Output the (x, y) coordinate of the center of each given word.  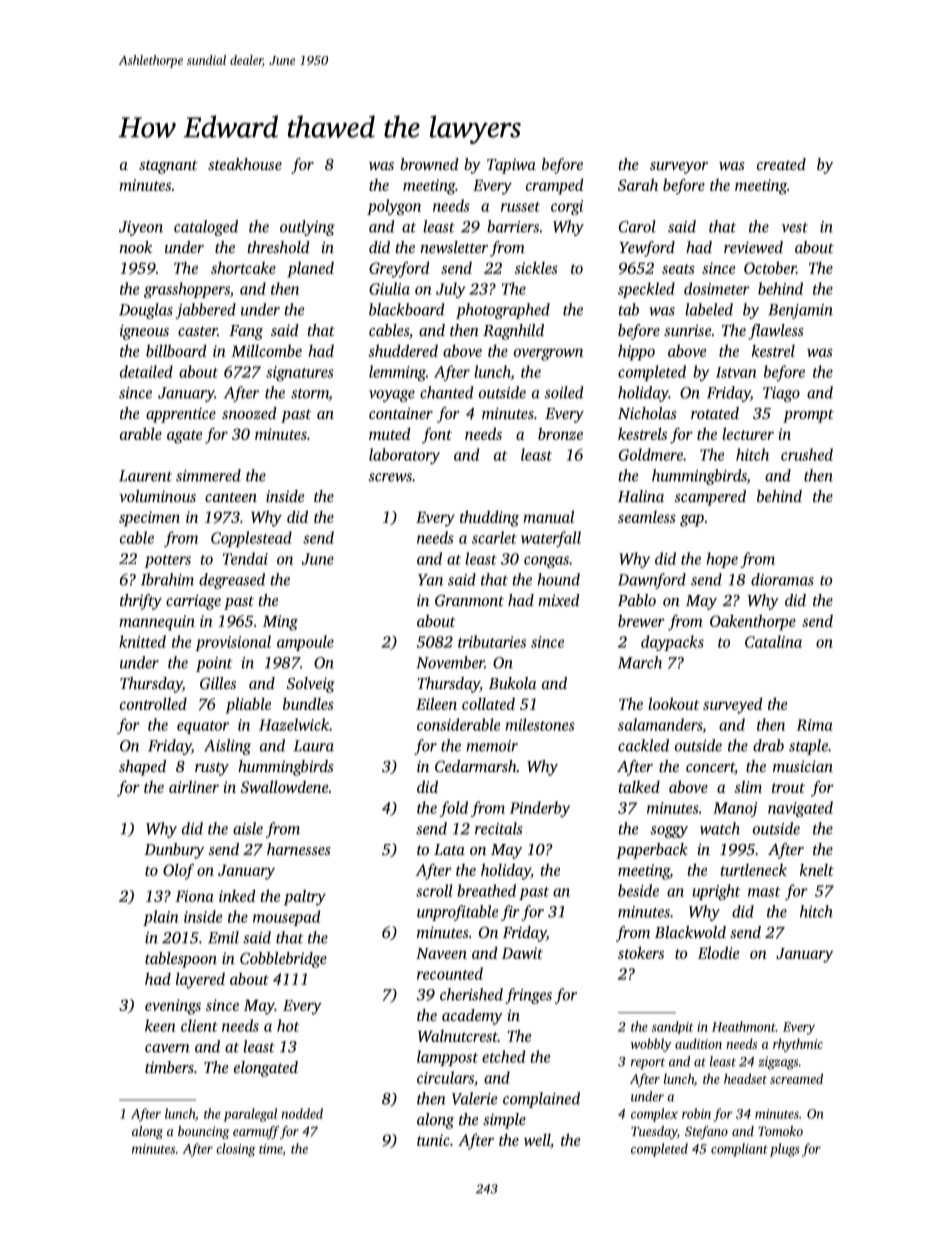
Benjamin (800, 311)
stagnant (168, 167)
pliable (248, 705)
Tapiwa (511, 166)
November (450, 662)
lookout (674, 703)
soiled (564, 392)
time (271, 1150)
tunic (433, 1140)
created (781, 164)
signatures (300, 373)
